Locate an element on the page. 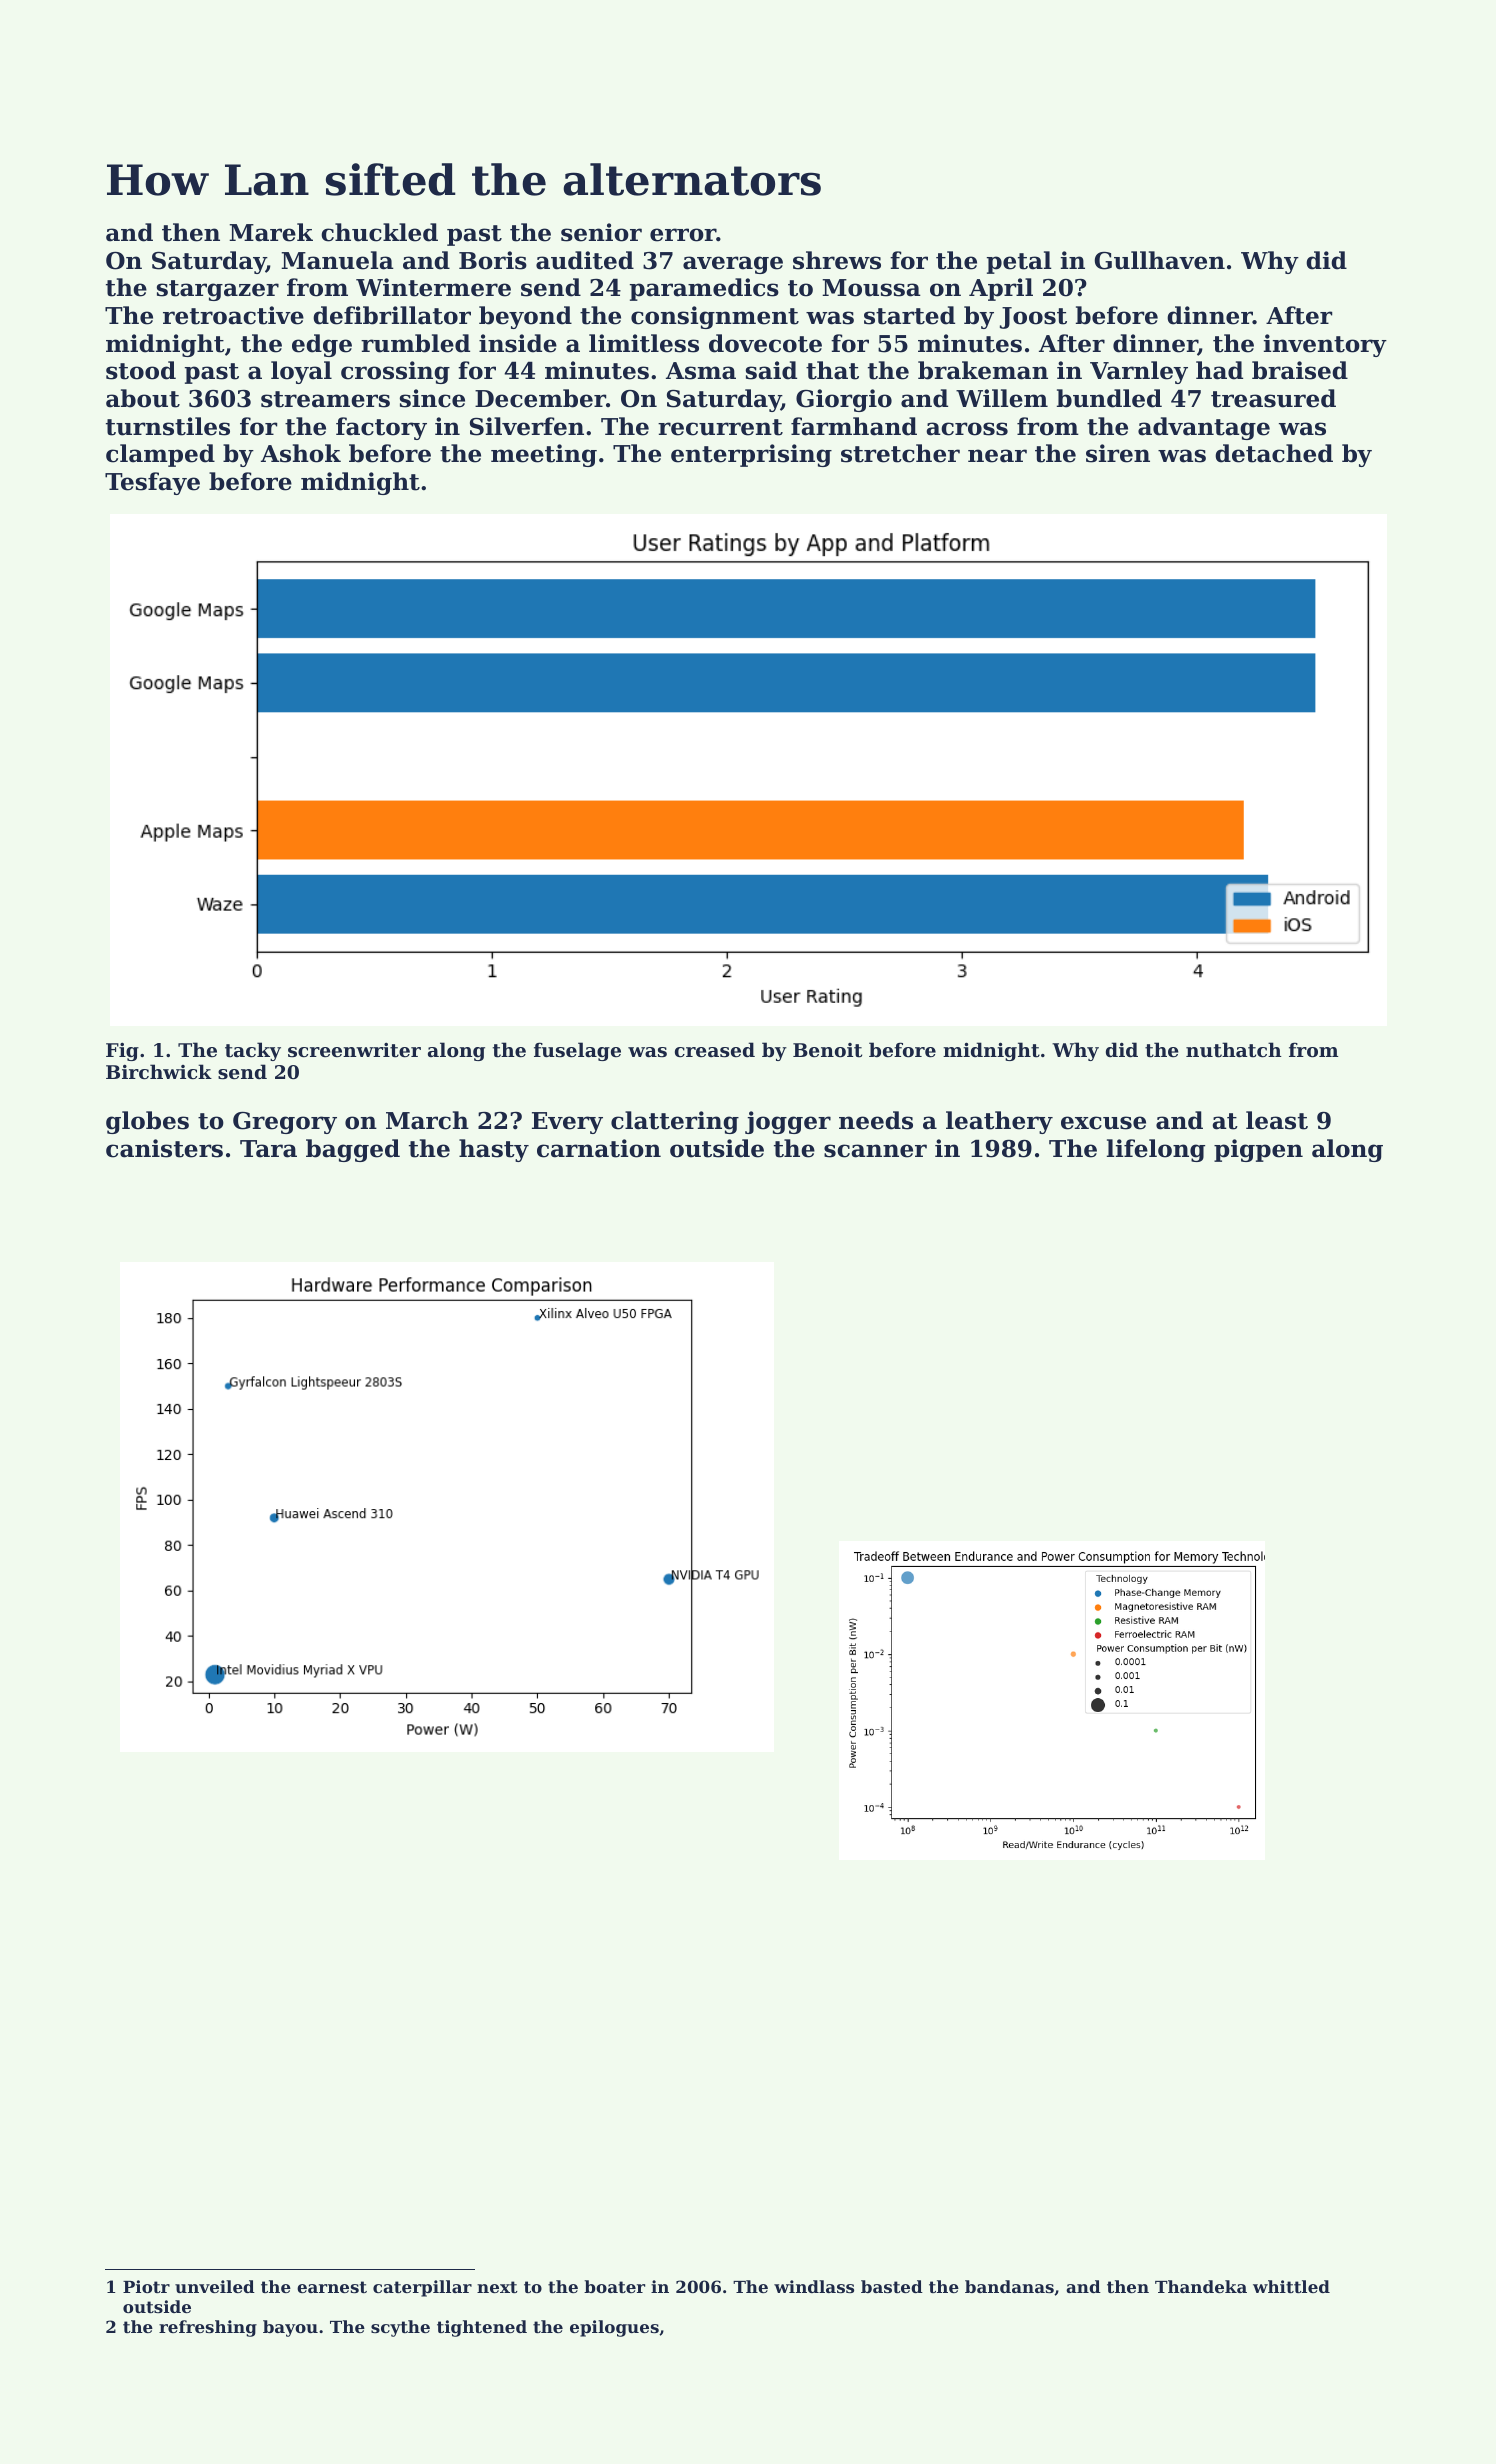 This document has width=1496, height=2464. Gullhaven is located at coordinates (1159, 260).
